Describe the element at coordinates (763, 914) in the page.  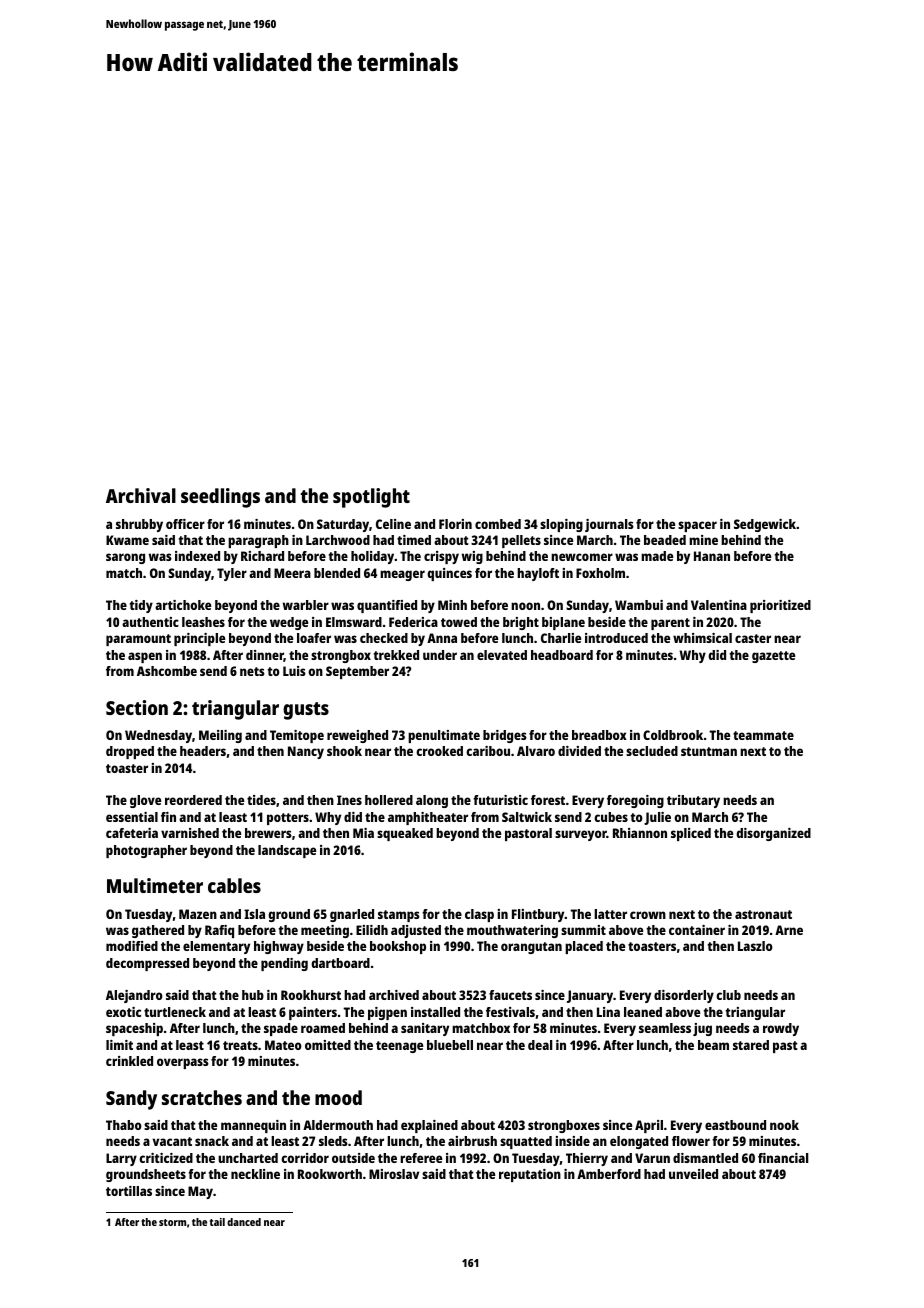
I see `astronaut` at that location.
